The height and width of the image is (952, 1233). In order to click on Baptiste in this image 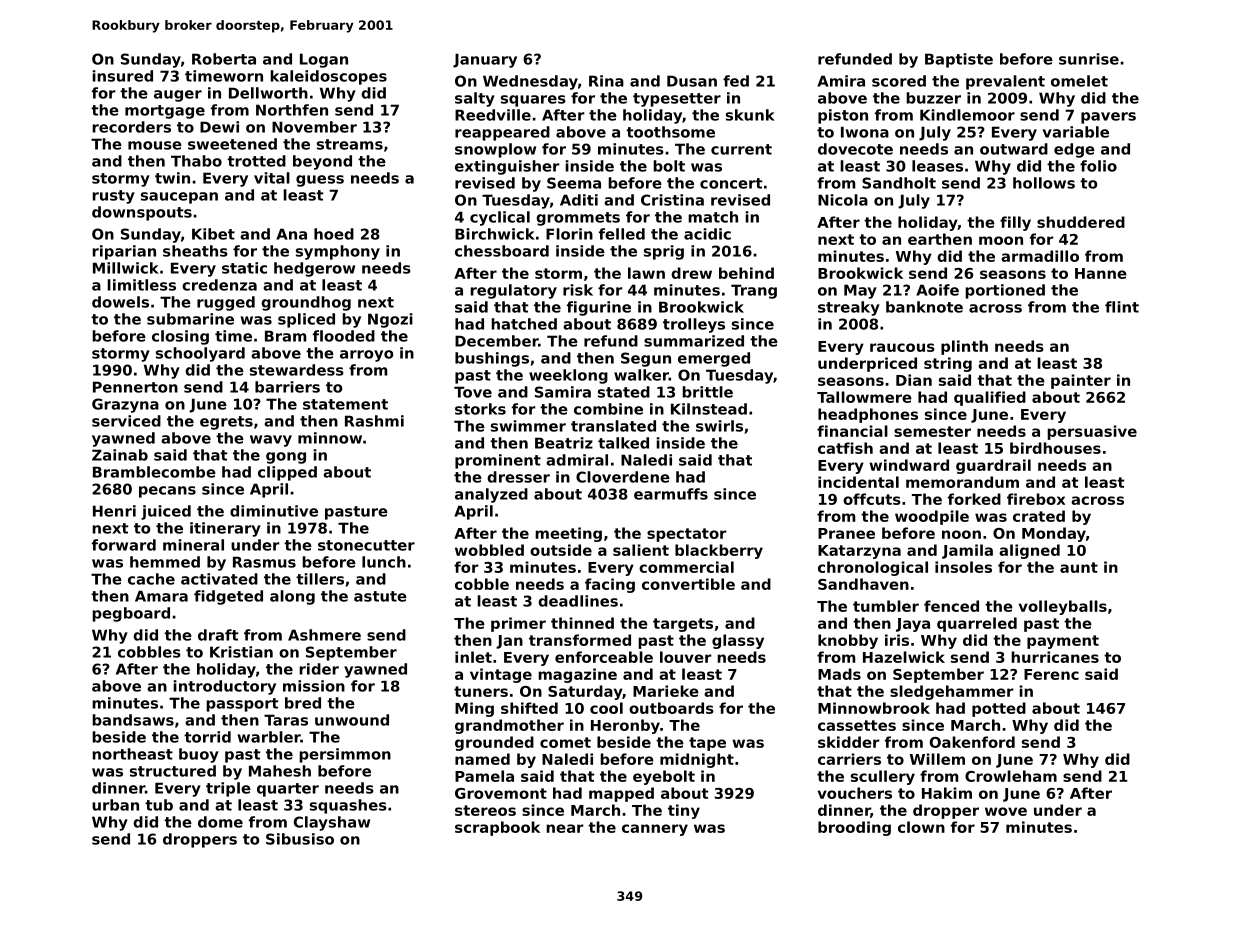, I will do `click(959, 60)`.
